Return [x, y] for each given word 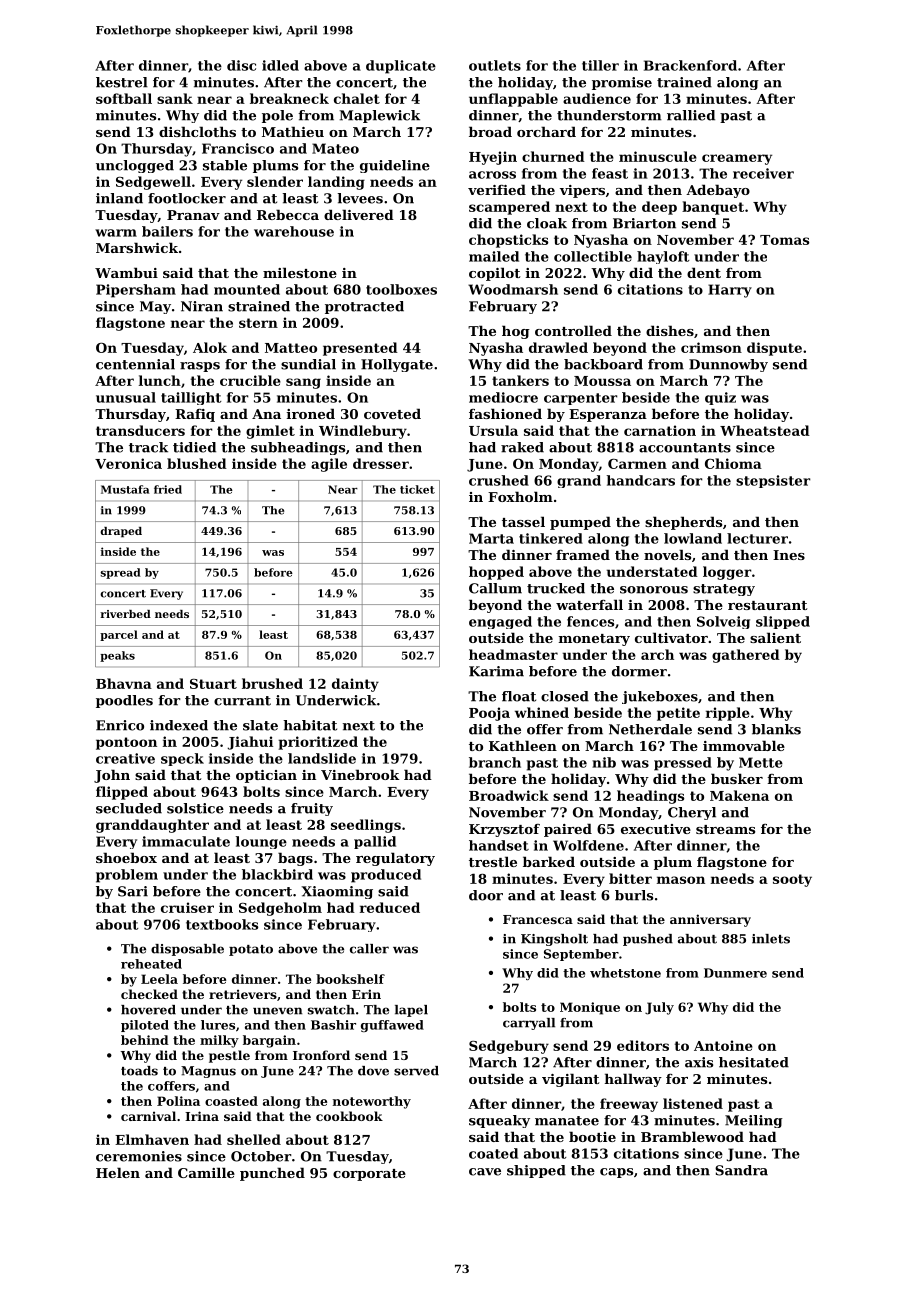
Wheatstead [765, 430]
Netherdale [650, 729]
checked [149, 994]
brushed [272, 683]
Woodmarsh [513, 289]
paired [568, 830]
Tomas [784, 240]
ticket [417, 489]
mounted [247, 289]
